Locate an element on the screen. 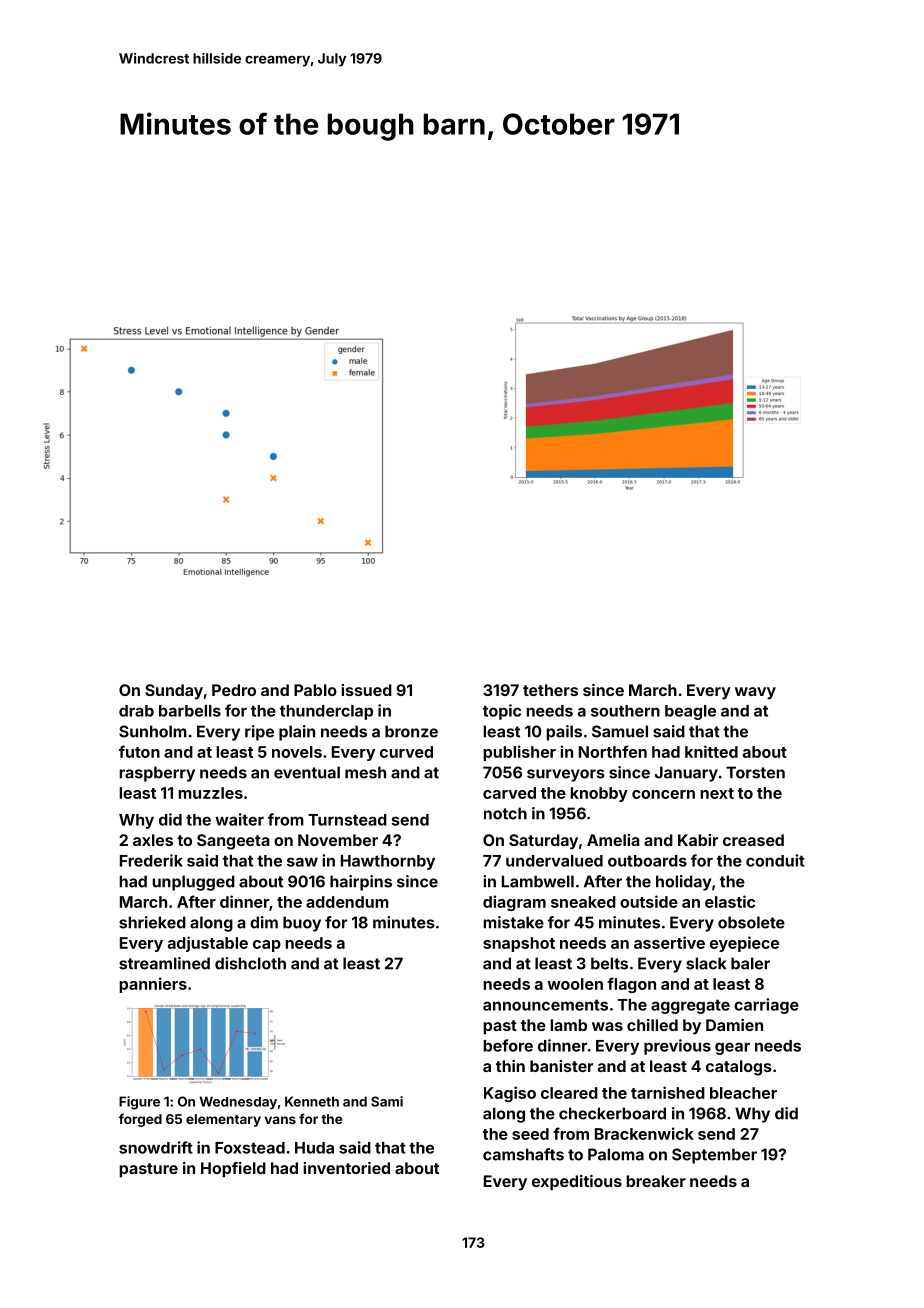  camshafts is located at coordinates (523, 1154).
